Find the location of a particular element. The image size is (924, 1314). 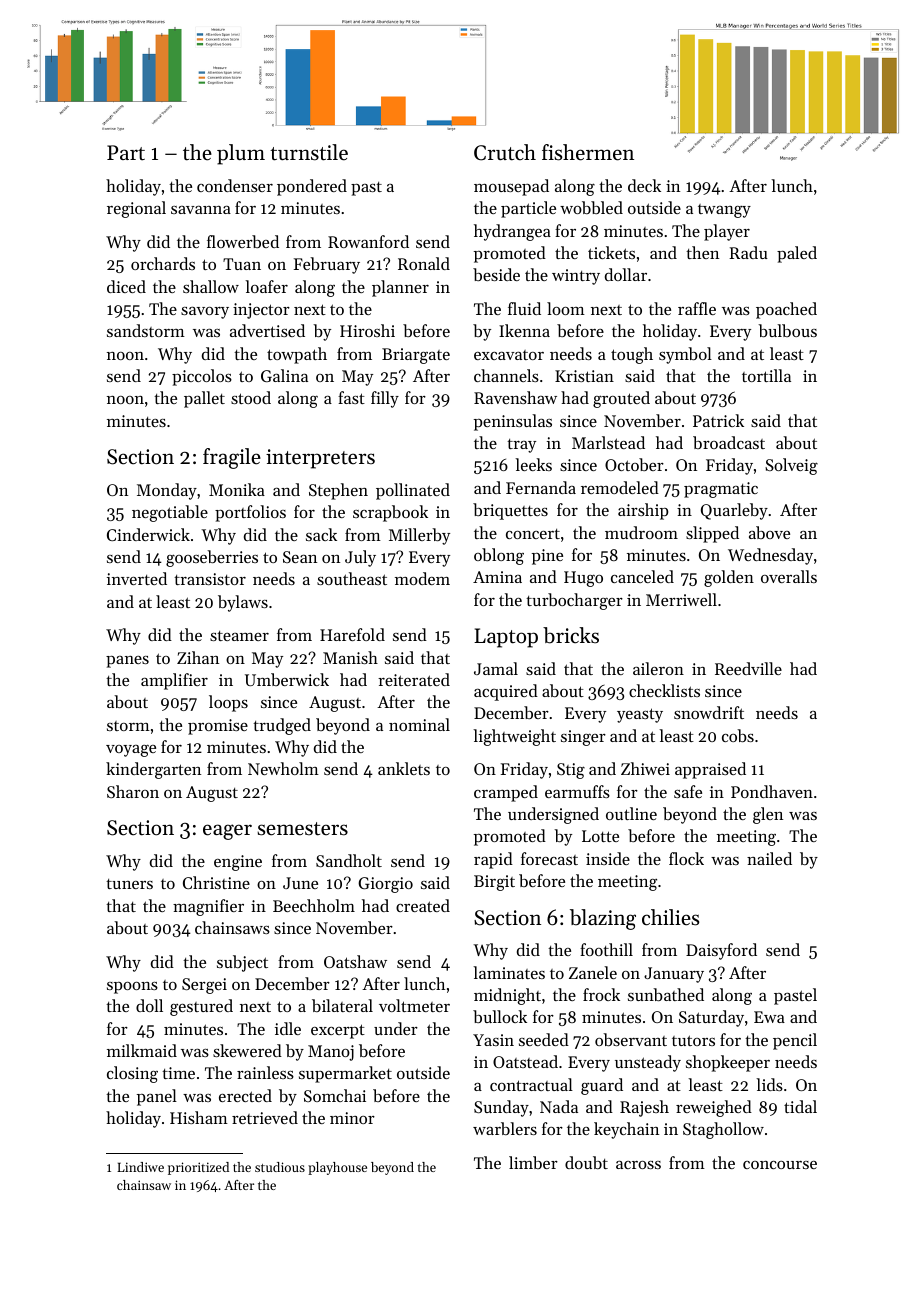

prioritized is located at coordinates (198, 1168).
